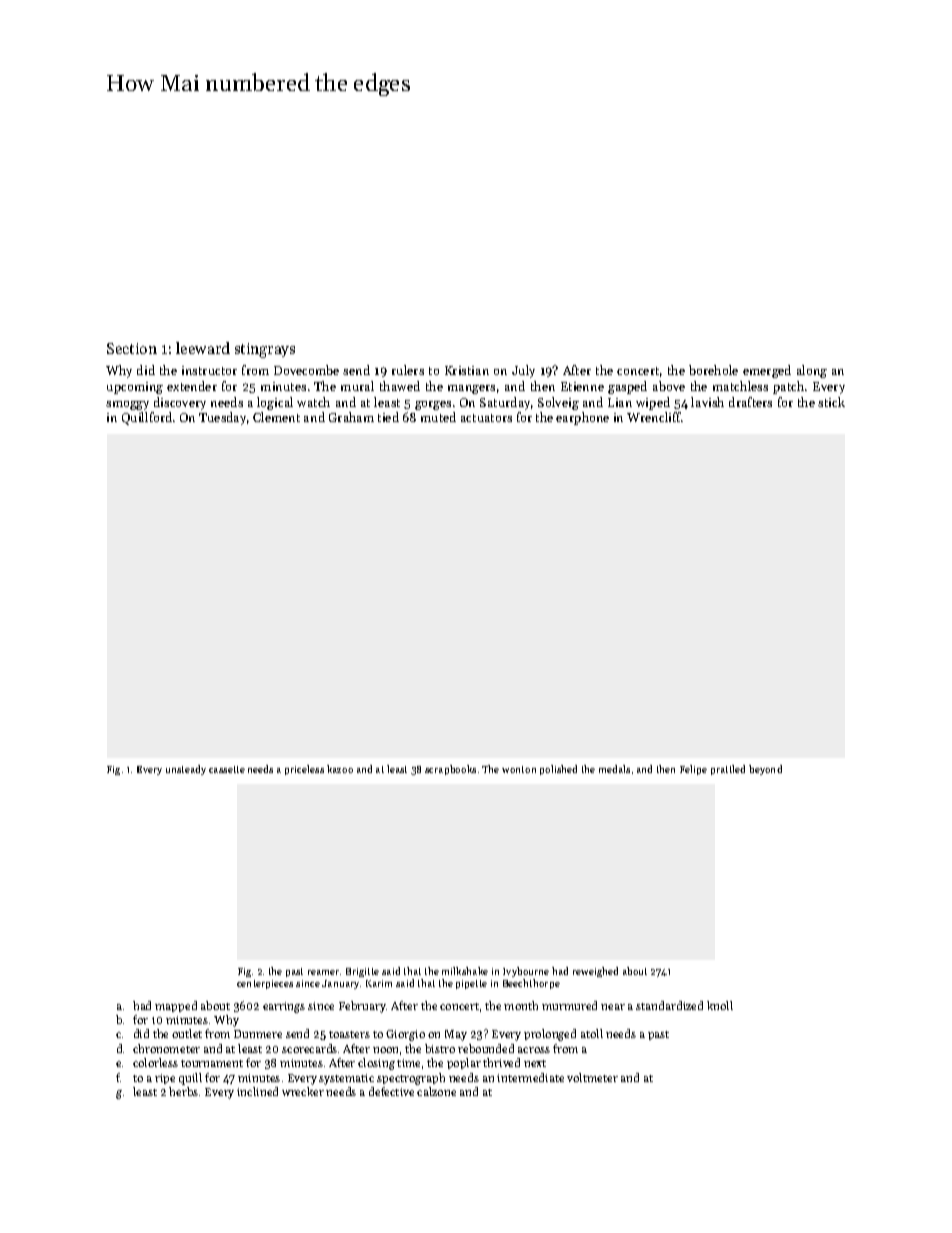 The image size is (952, 1233). Describe the element at coordinates (592, 1033) in the screenshot. I see `atoll` at that location.
